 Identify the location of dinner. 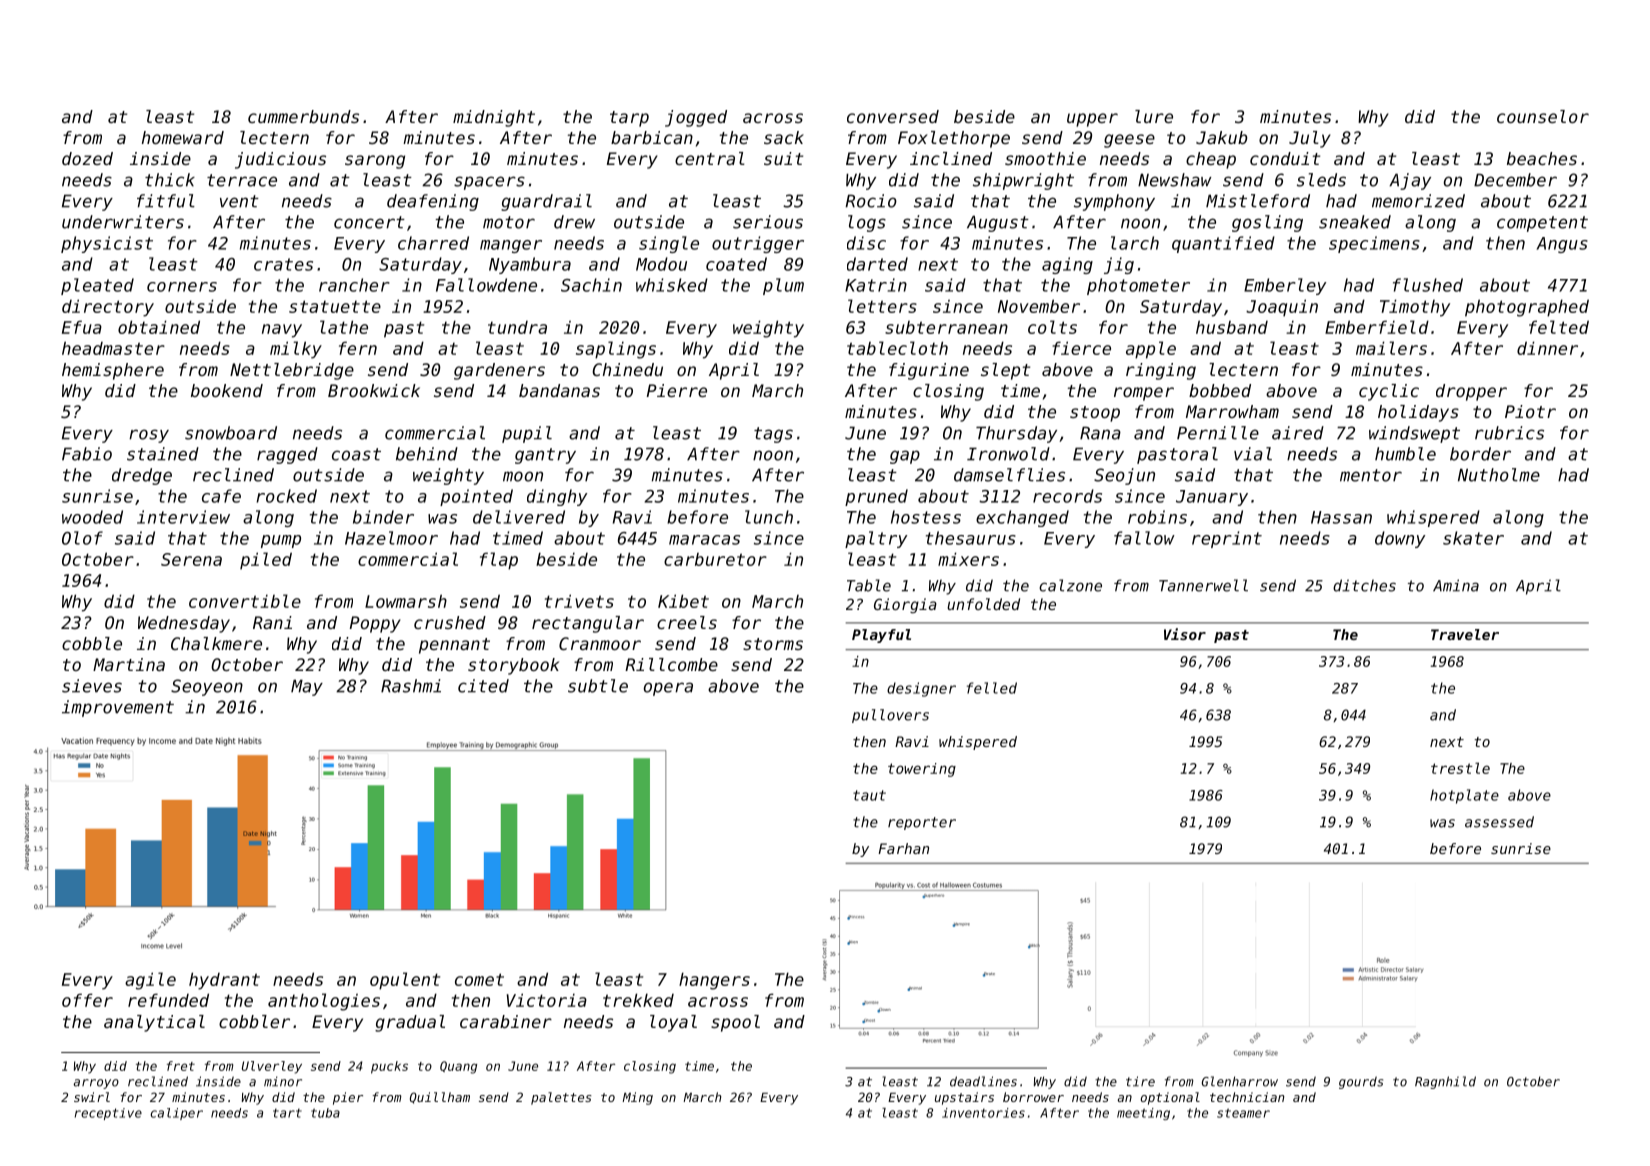
(1547, 348).
